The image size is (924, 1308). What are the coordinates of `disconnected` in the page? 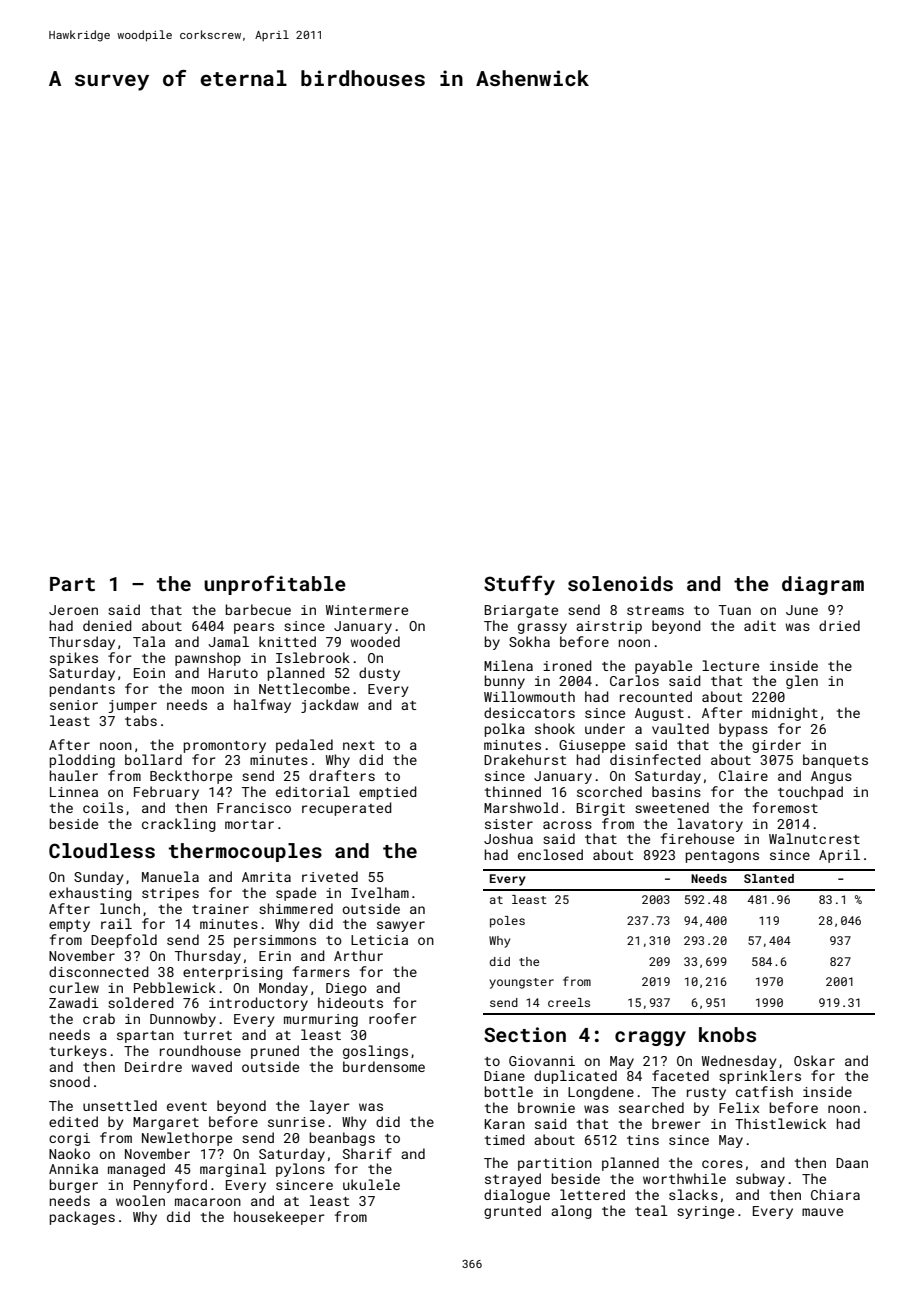 It's located at (99, 971).
